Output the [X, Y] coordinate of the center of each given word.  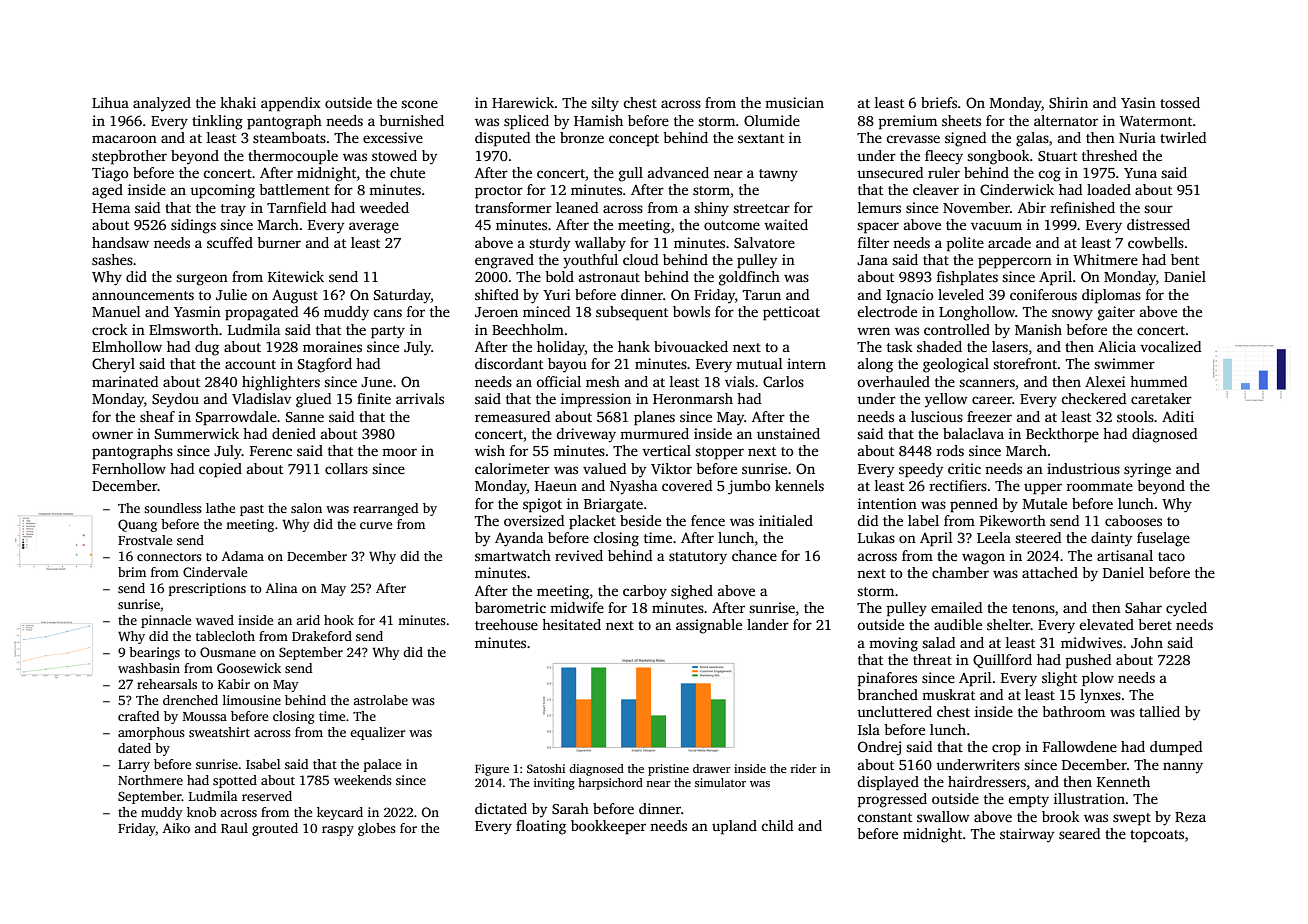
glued [313, 400]
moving [893, 644]
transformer [513, 207]
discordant [509, 363]
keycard [340, 813]
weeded [384, 207]
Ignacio [910, 296]
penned [974, 505]
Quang [137, 525]
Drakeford [322, 636]
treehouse [506, 624]
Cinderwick [1017, 189]
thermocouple [293, 157]
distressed [1158, 224]
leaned [577, 207]
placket [592, 522]
